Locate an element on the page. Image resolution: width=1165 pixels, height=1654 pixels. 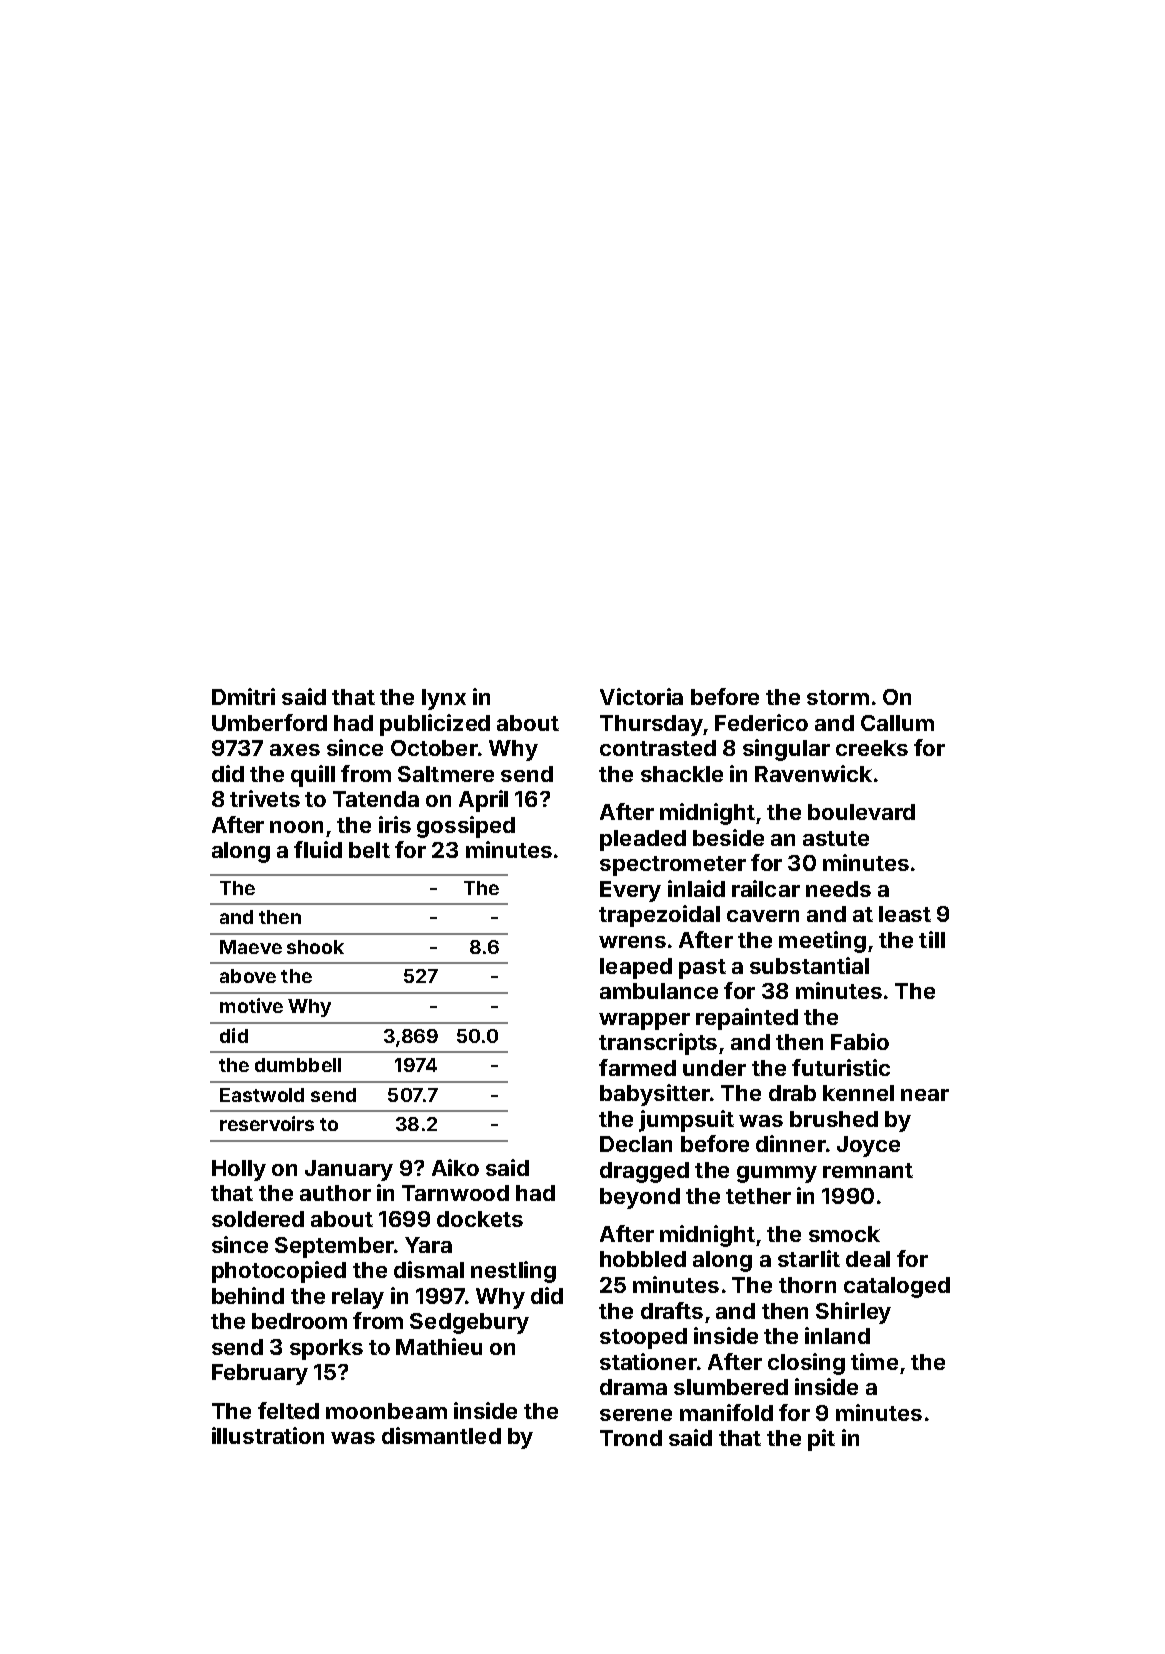
shook is located at coordinates (315, 947).
